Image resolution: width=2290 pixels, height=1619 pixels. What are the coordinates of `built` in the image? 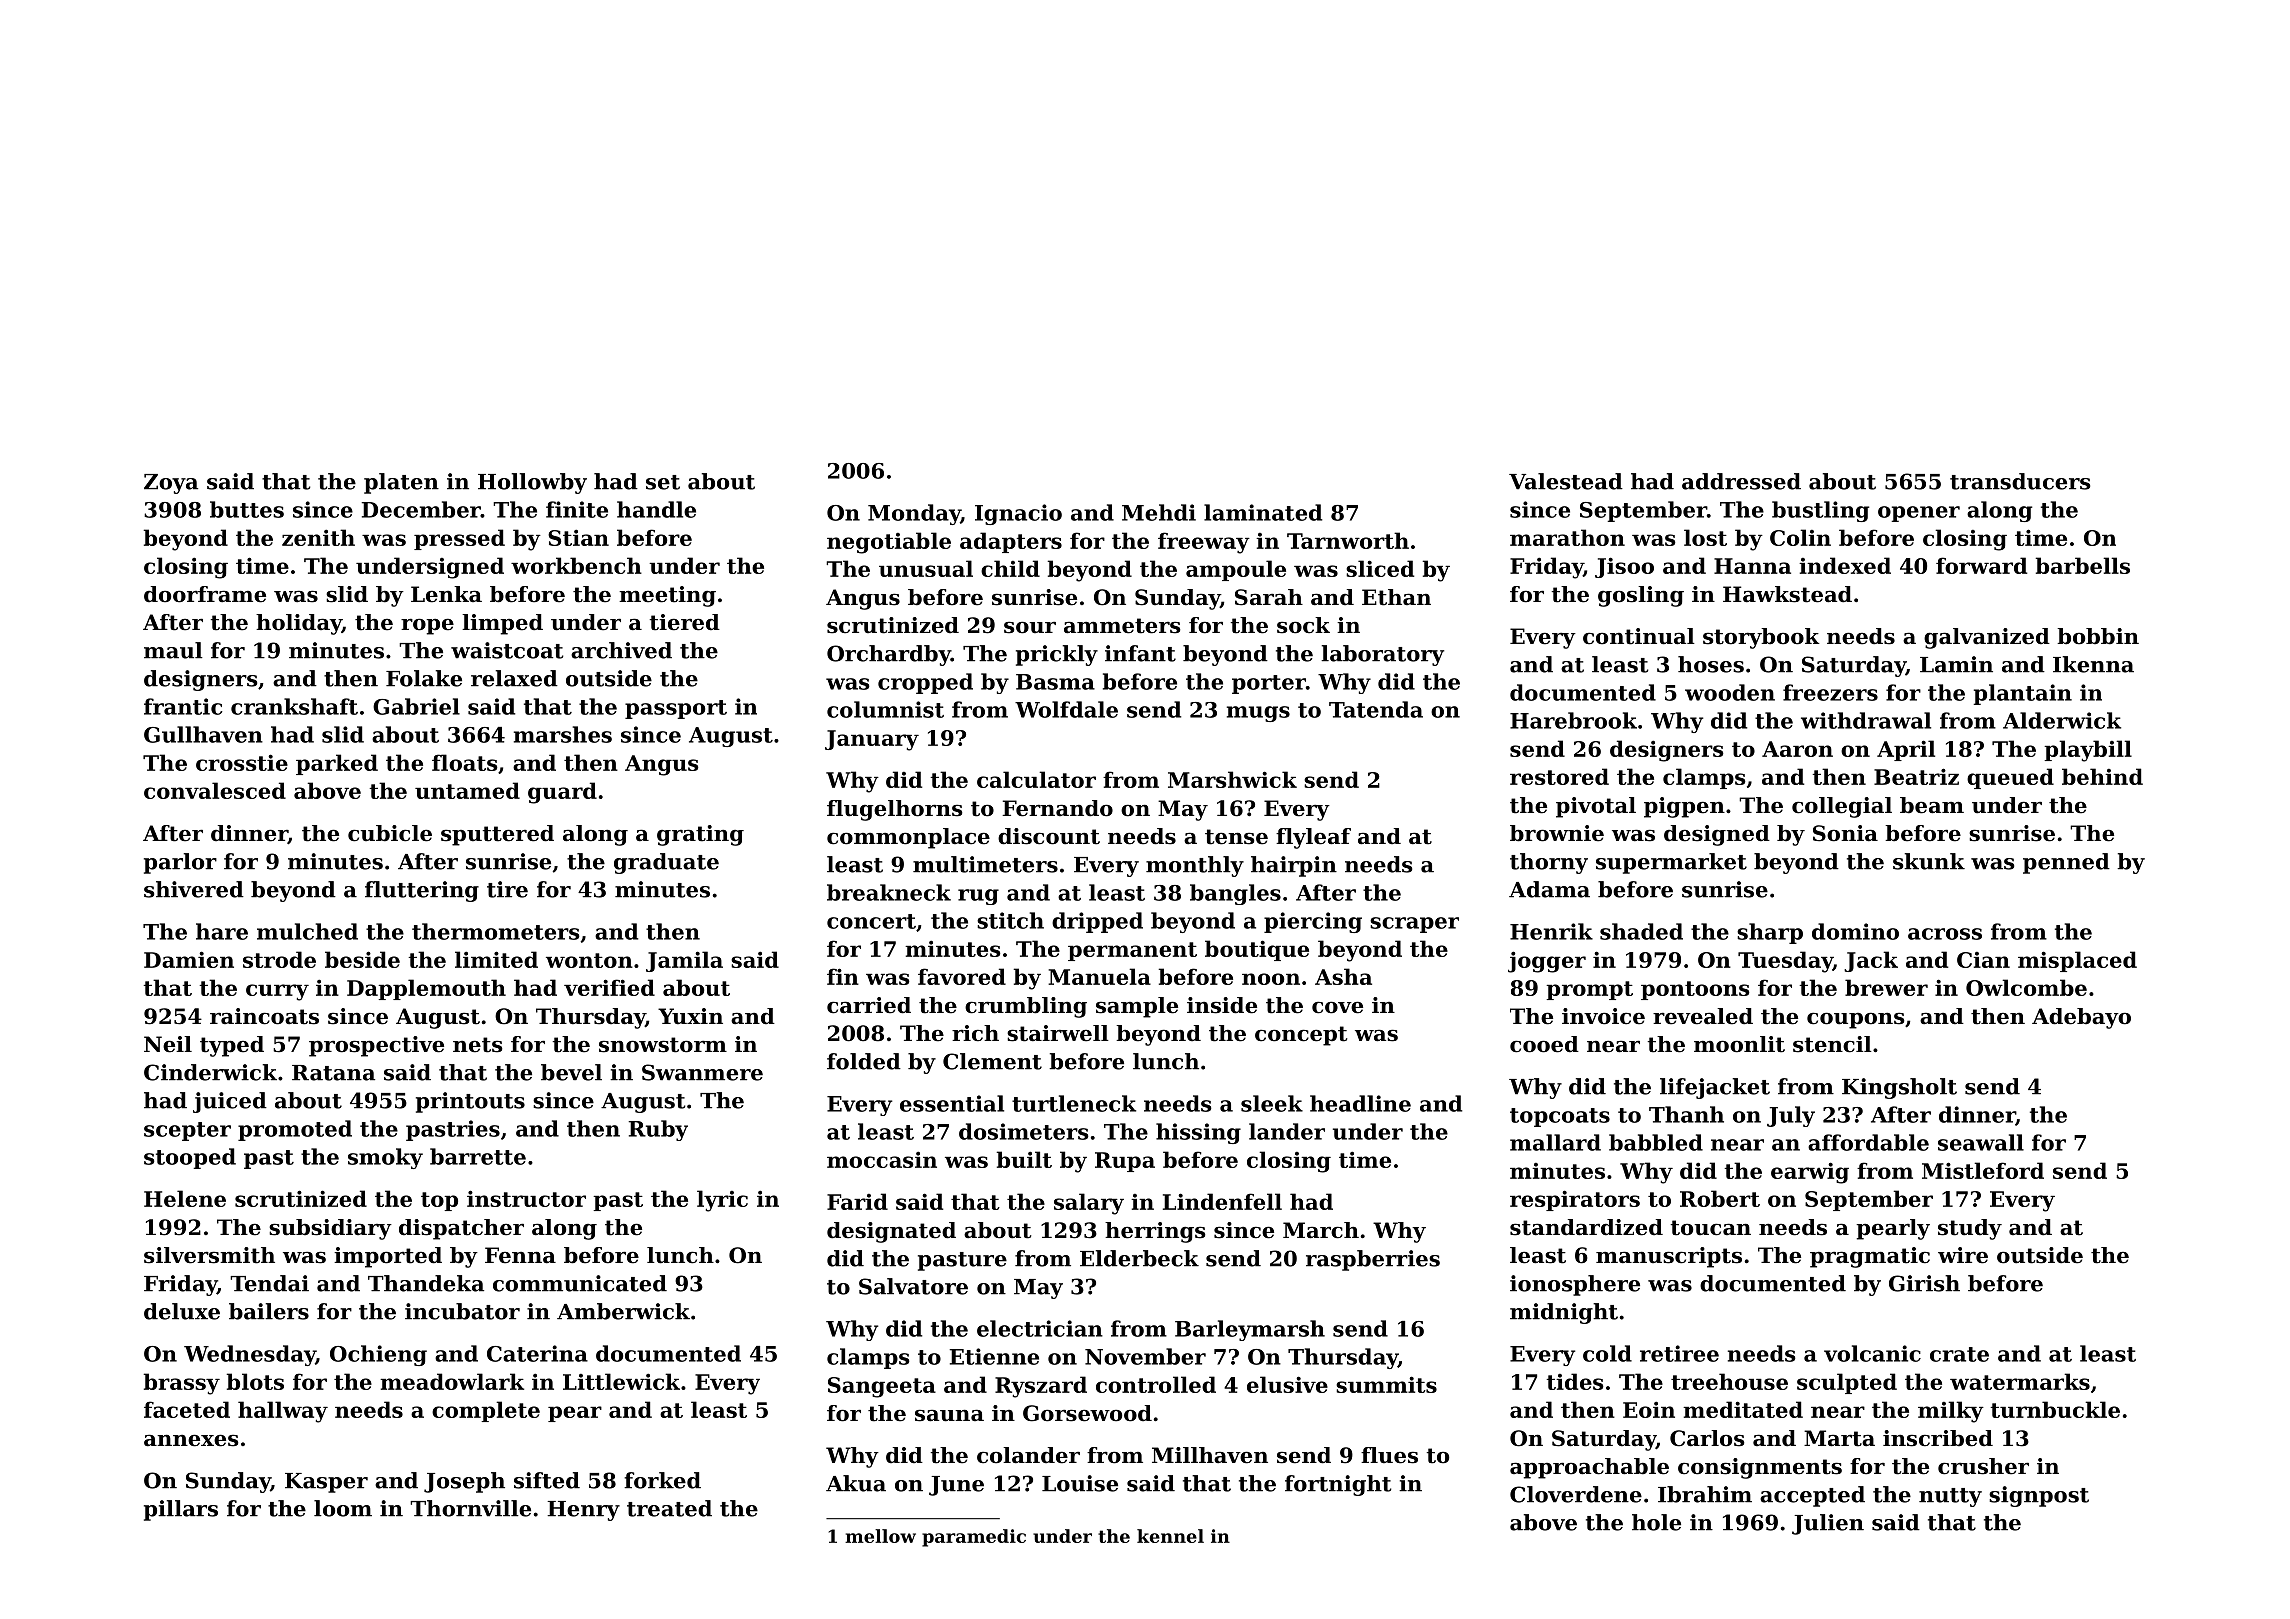 It's located at (1024, 1159).
